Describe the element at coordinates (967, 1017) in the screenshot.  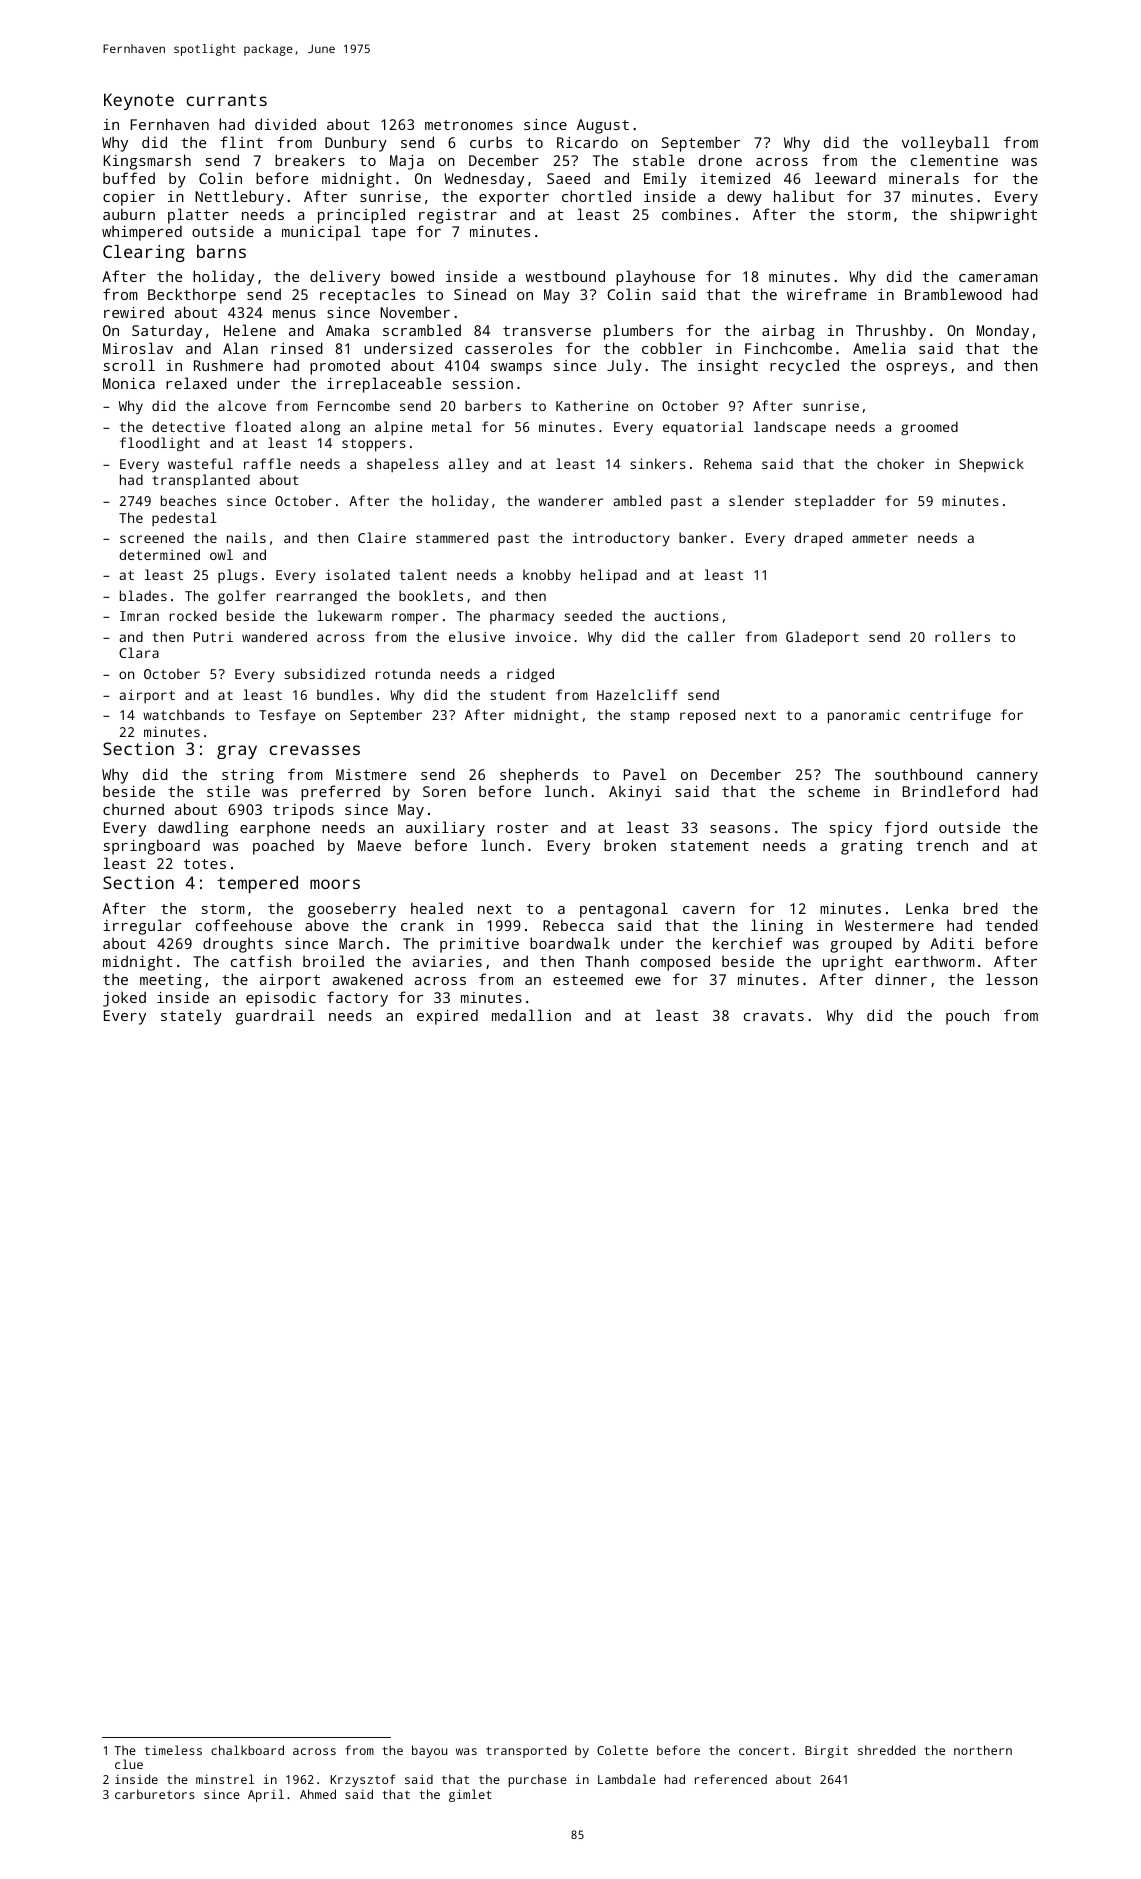
I see `pouch` at that location.
